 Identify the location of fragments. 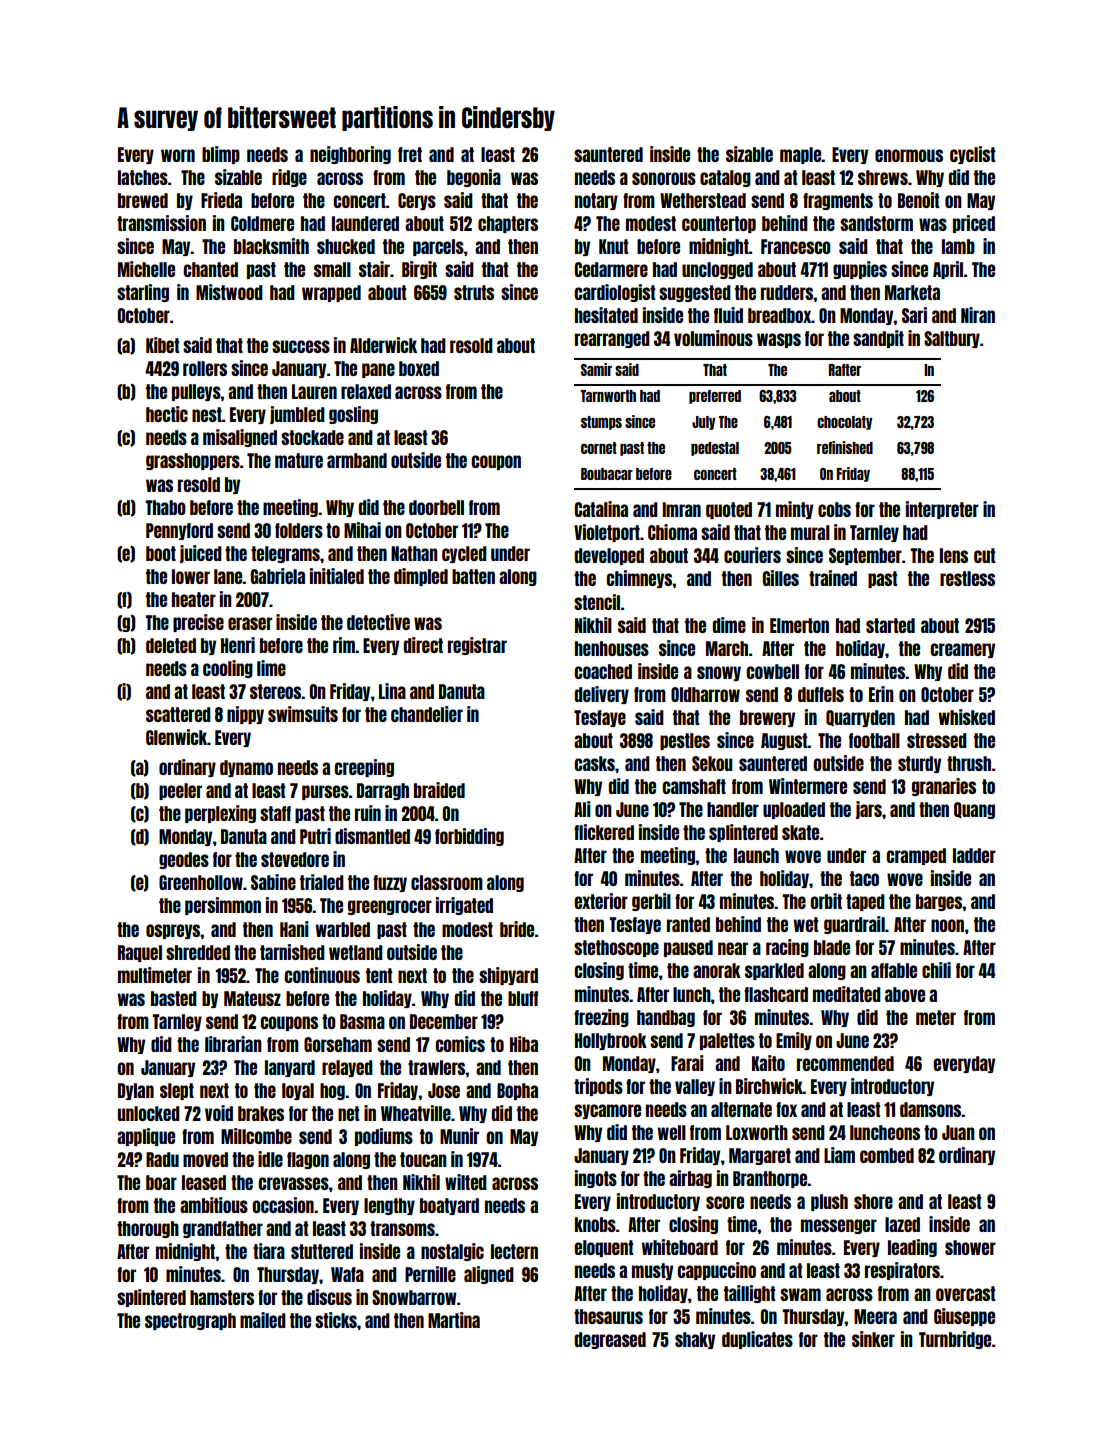
(838, 201).
